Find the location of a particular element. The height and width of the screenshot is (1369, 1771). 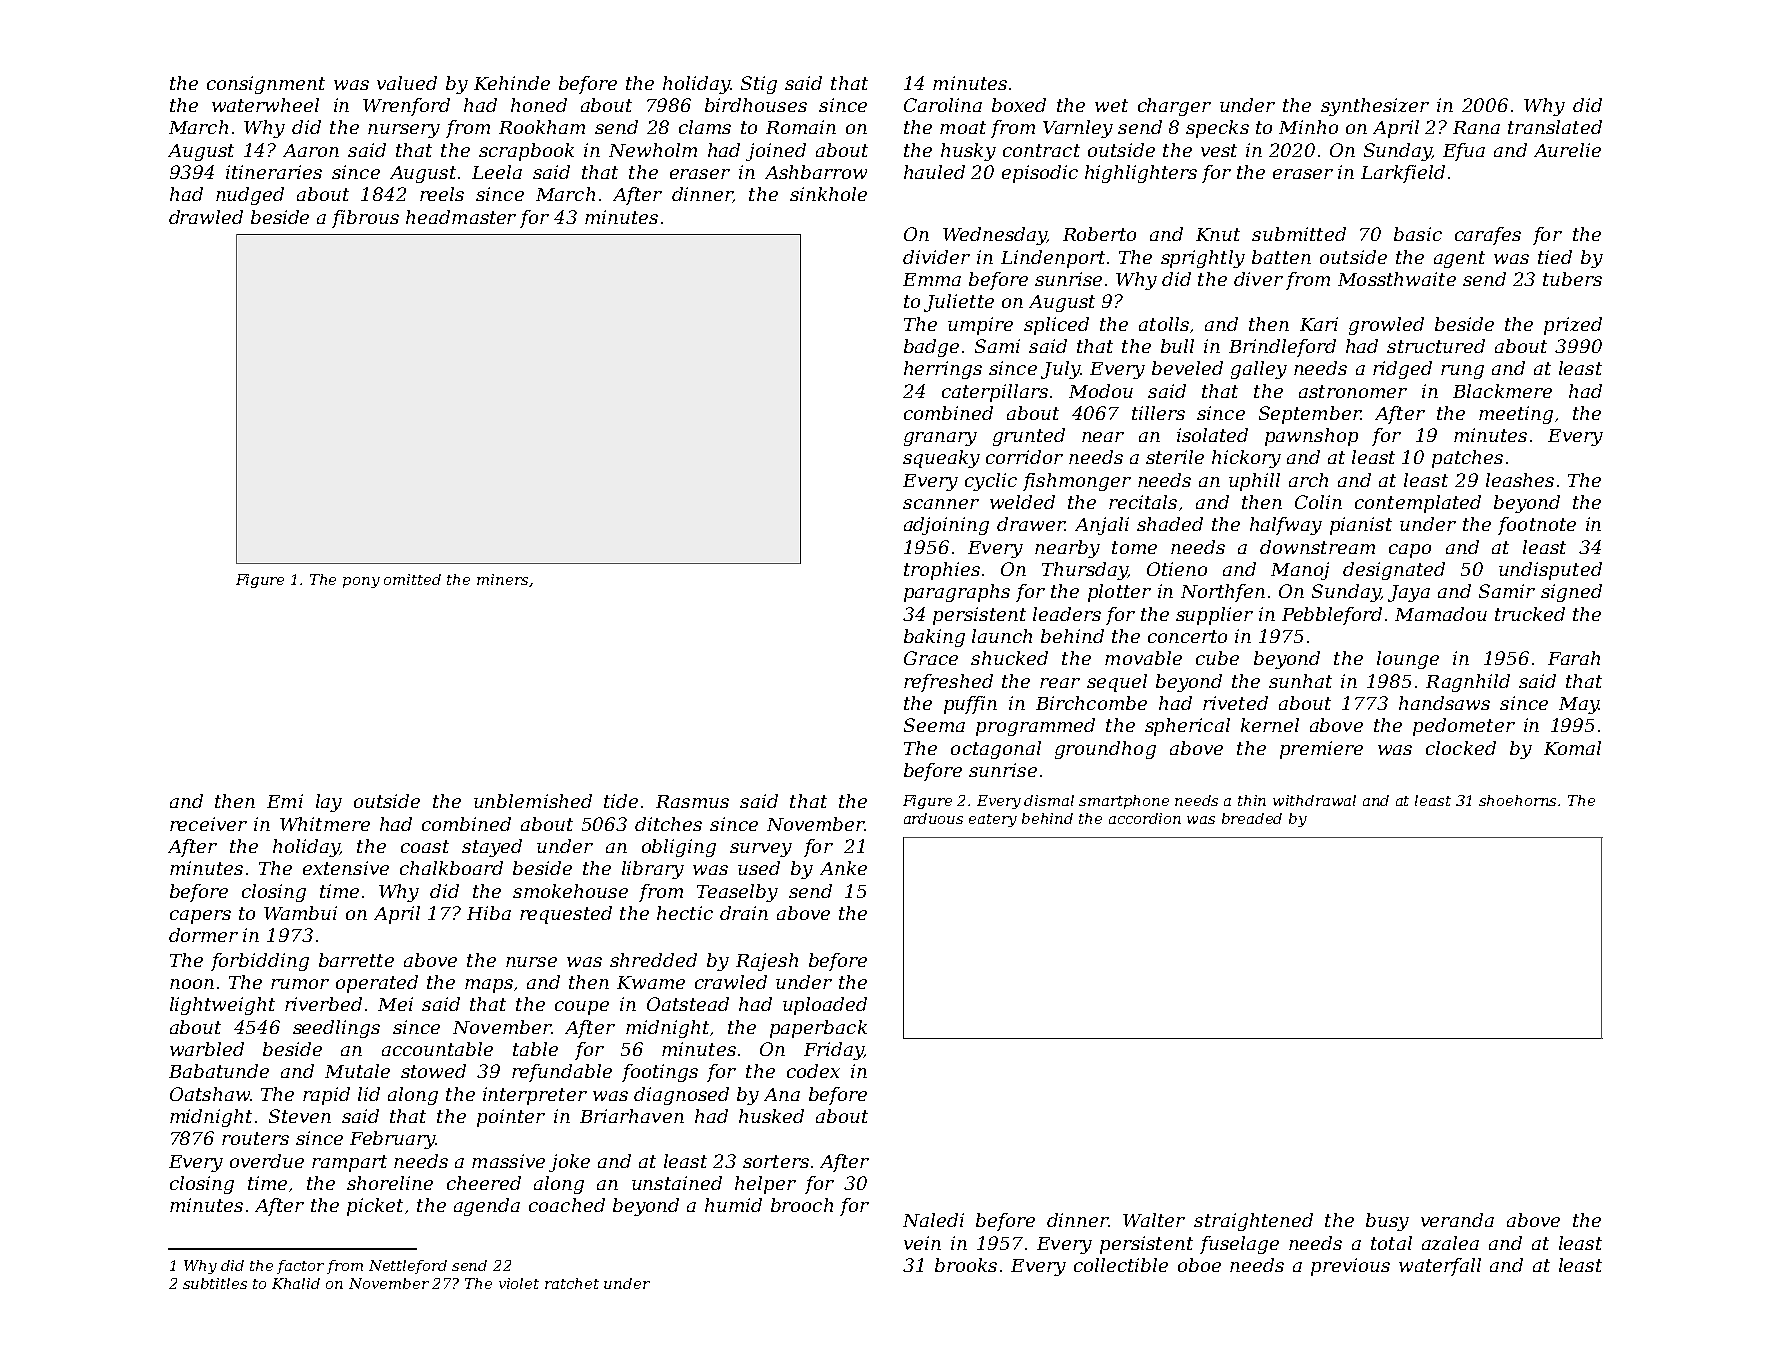

humid is located at coordinates (733, 1205).
